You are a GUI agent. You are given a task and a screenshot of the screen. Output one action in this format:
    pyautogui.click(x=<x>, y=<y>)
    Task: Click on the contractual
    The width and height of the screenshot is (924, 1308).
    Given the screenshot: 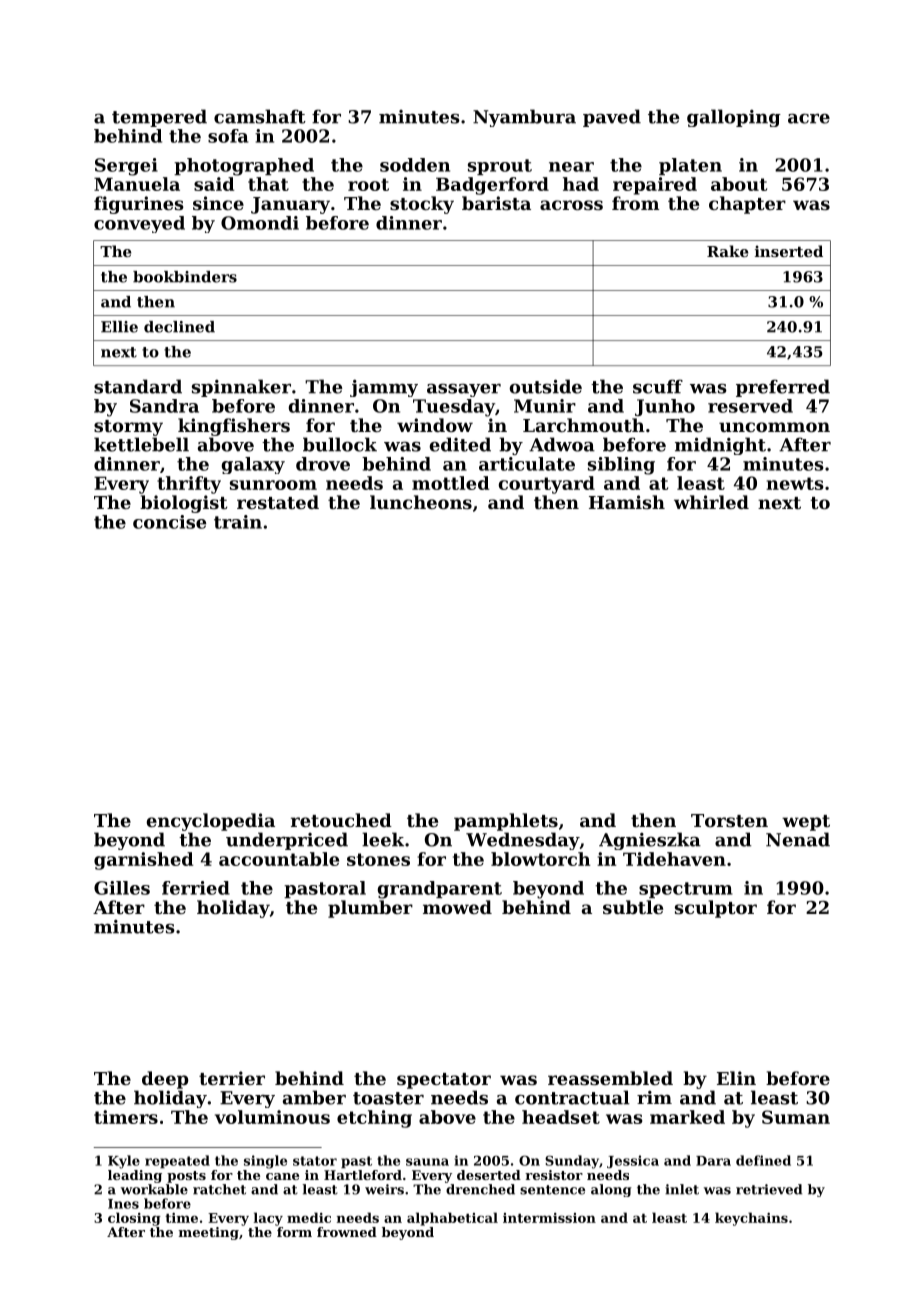 What is the action you would take?
    pyautogui.click(x=572, y=1097)
